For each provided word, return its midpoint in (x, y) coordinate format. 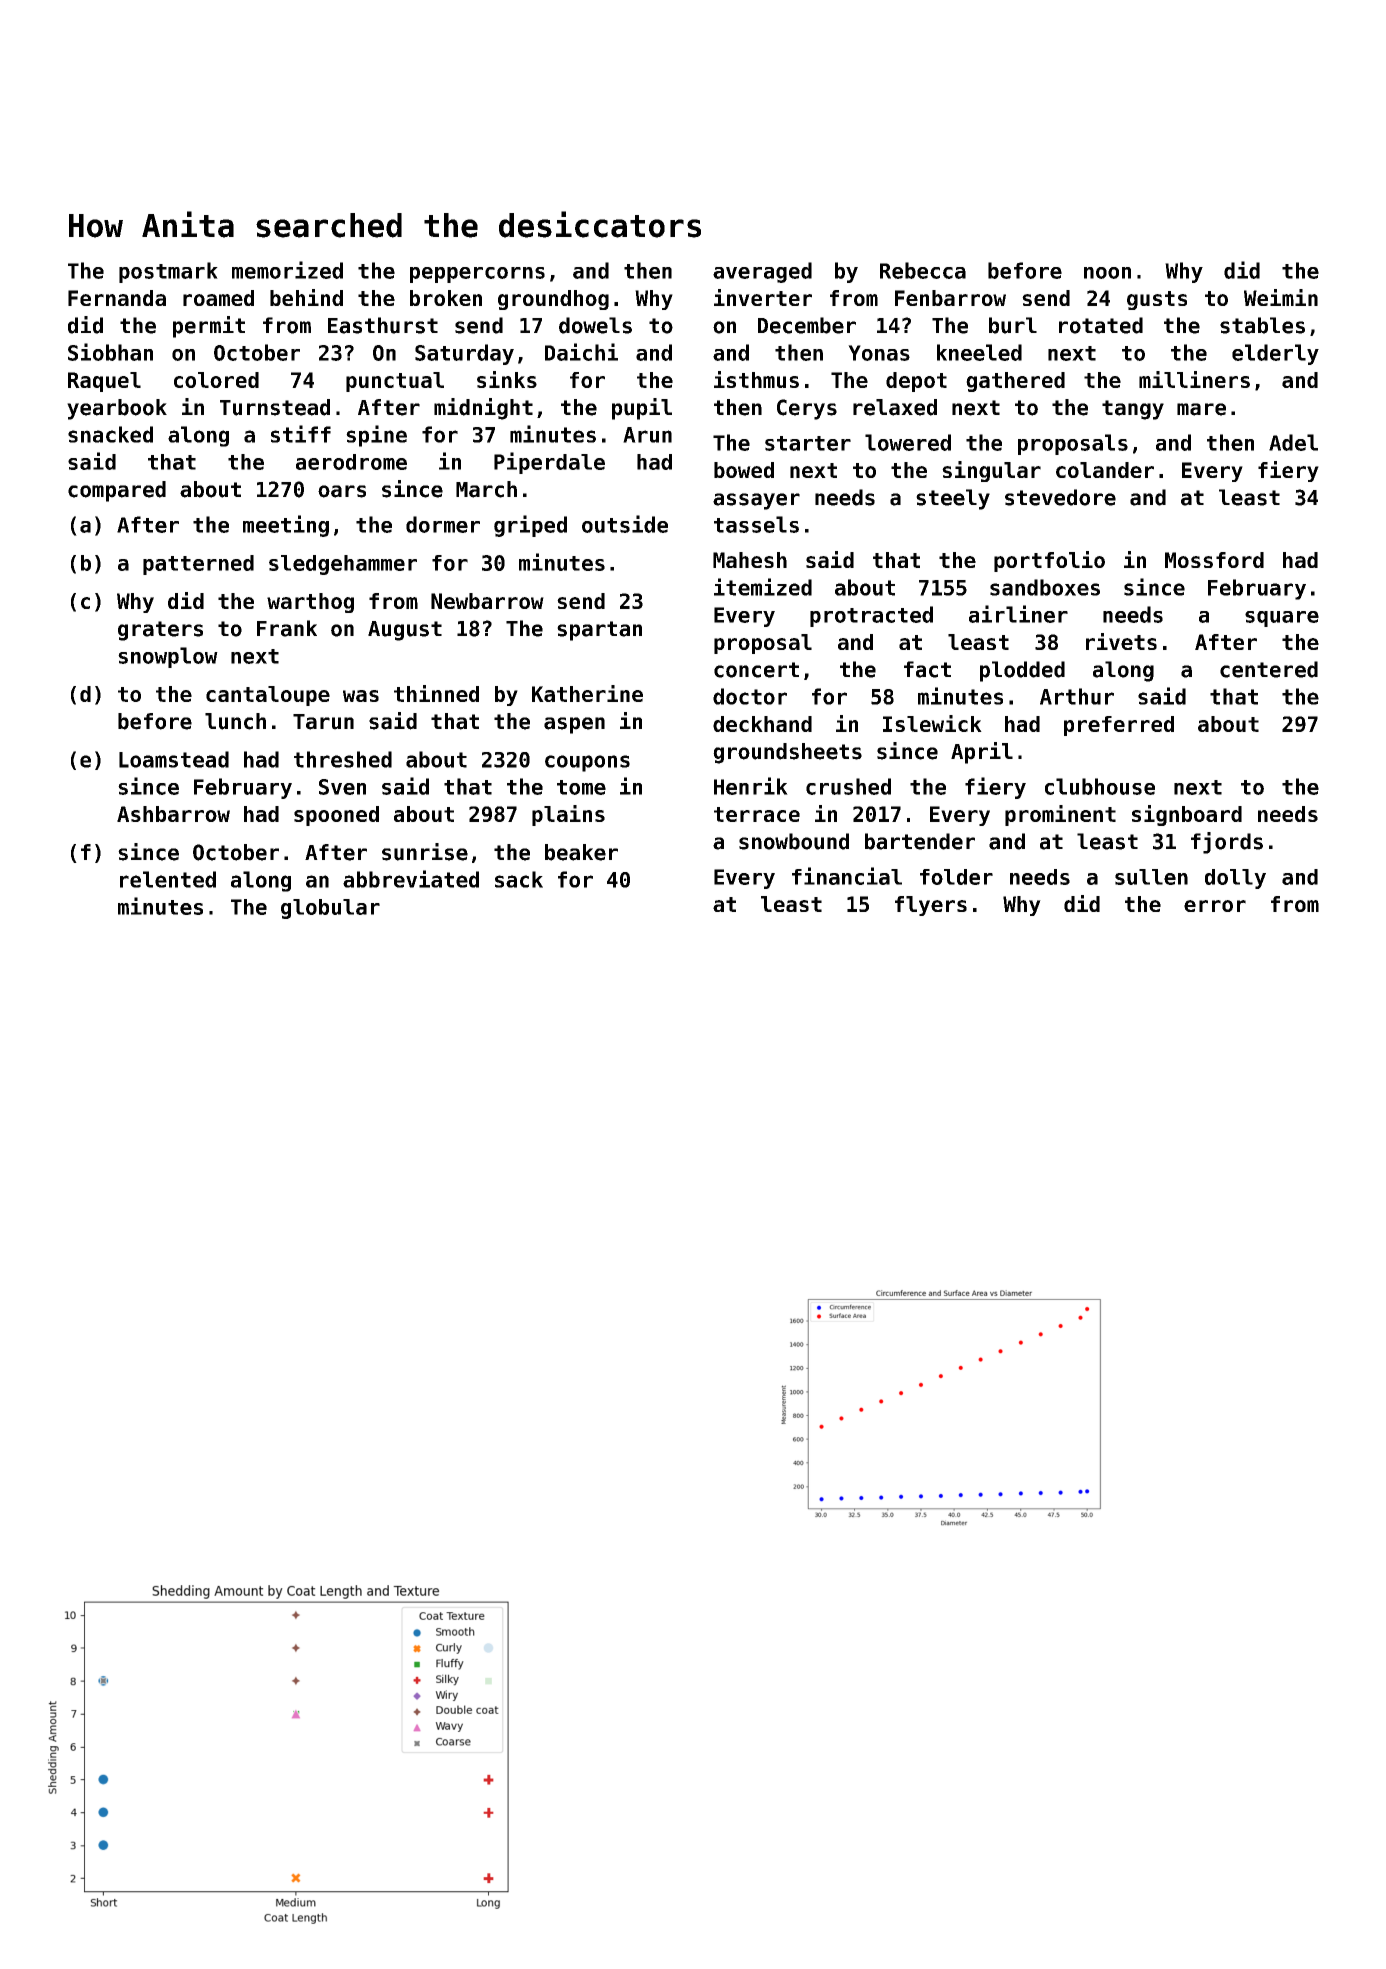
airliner (1018, 614)
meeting (286, 526)
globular (330, 909)
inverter (763, 297)
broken (446, 298)
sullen (1151, 877)
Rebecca (923, 270)
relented (168, 879)
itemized (763, 587)
